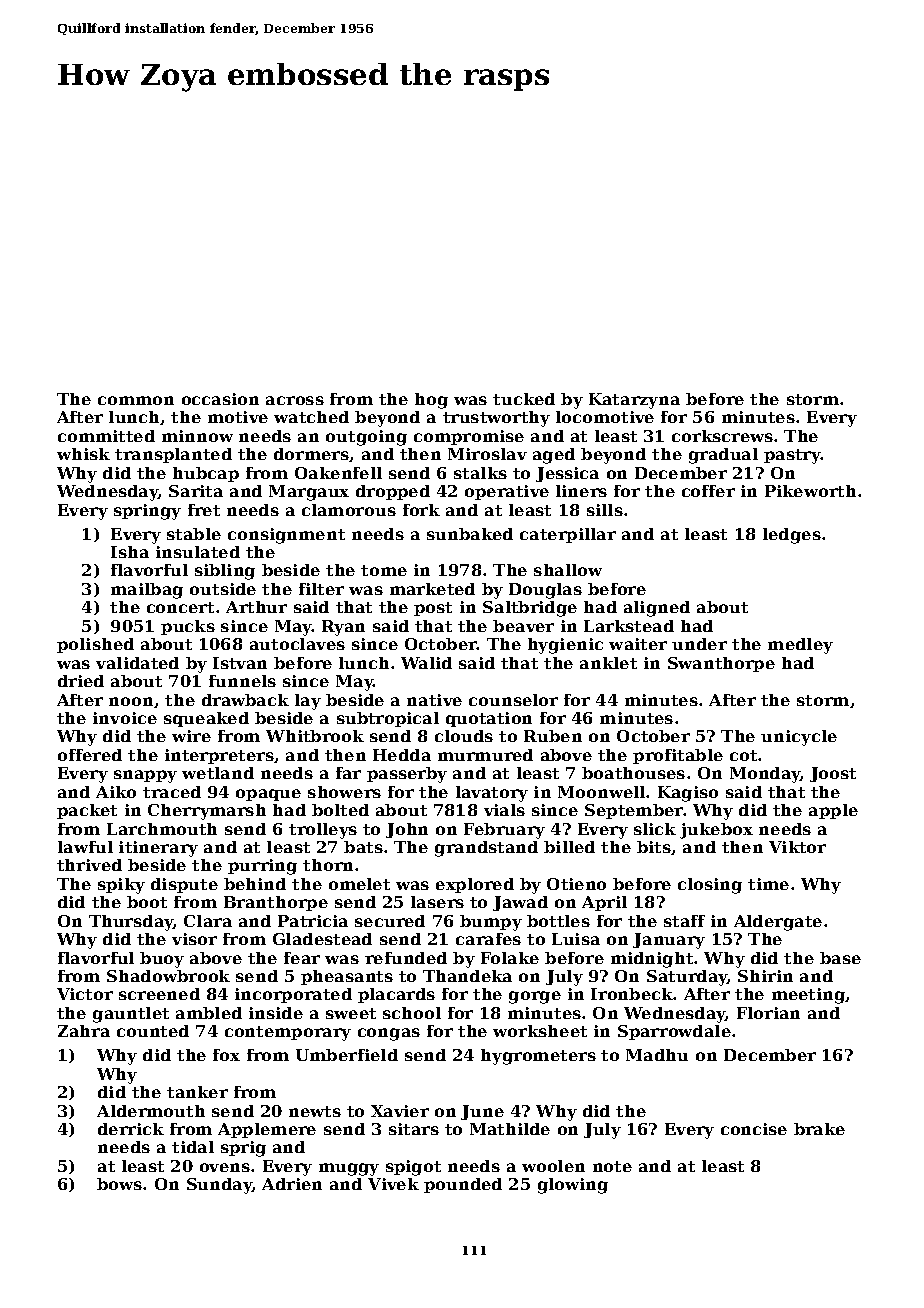 This image has width=924, height=1308. I want to click on sweet, so click(351, 1013).
